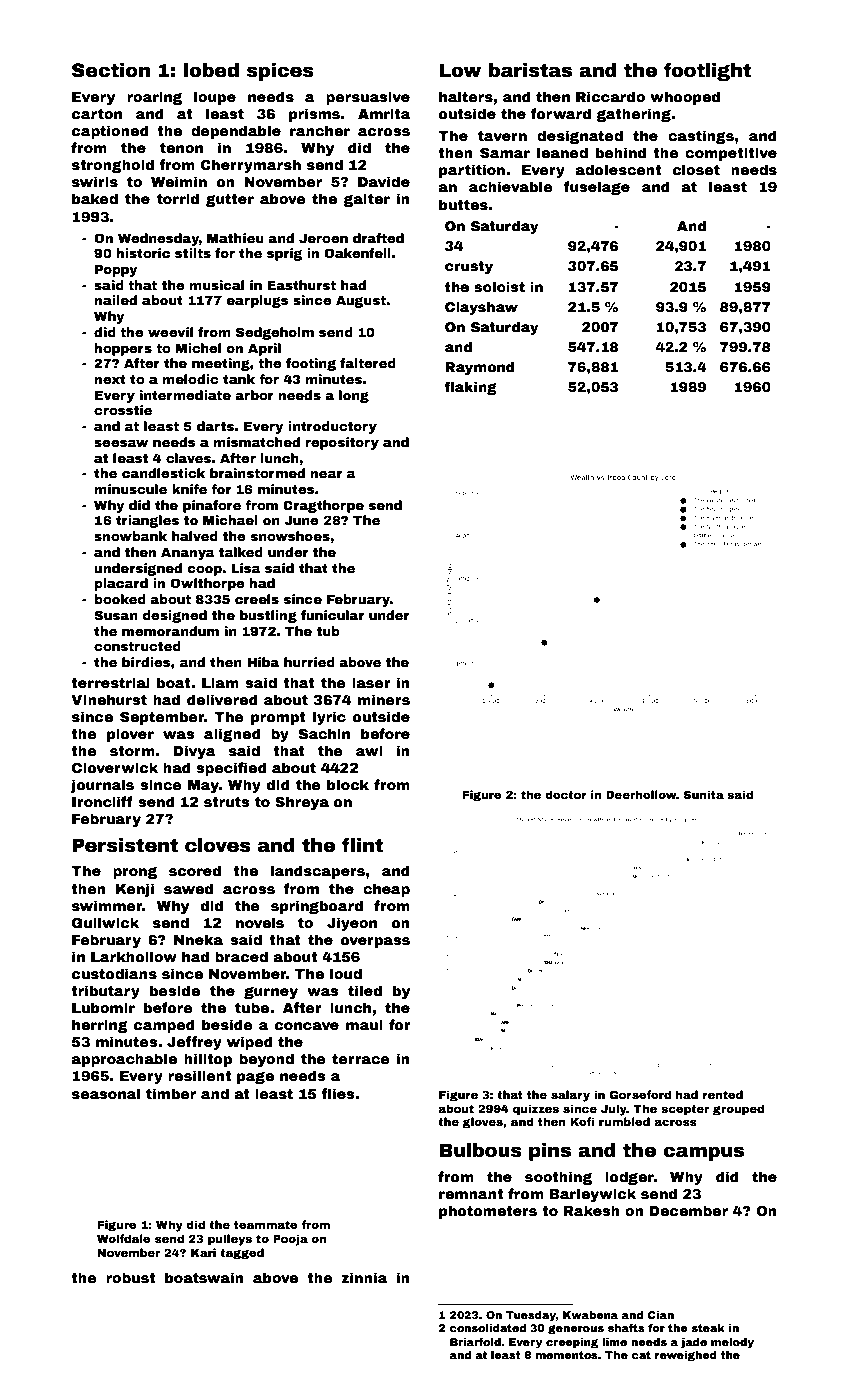 Image resolution: width=849 pixels, height=1400 pixels. Describe the element at coordinates (280, 72) in the document. I see `spices` at that location.
